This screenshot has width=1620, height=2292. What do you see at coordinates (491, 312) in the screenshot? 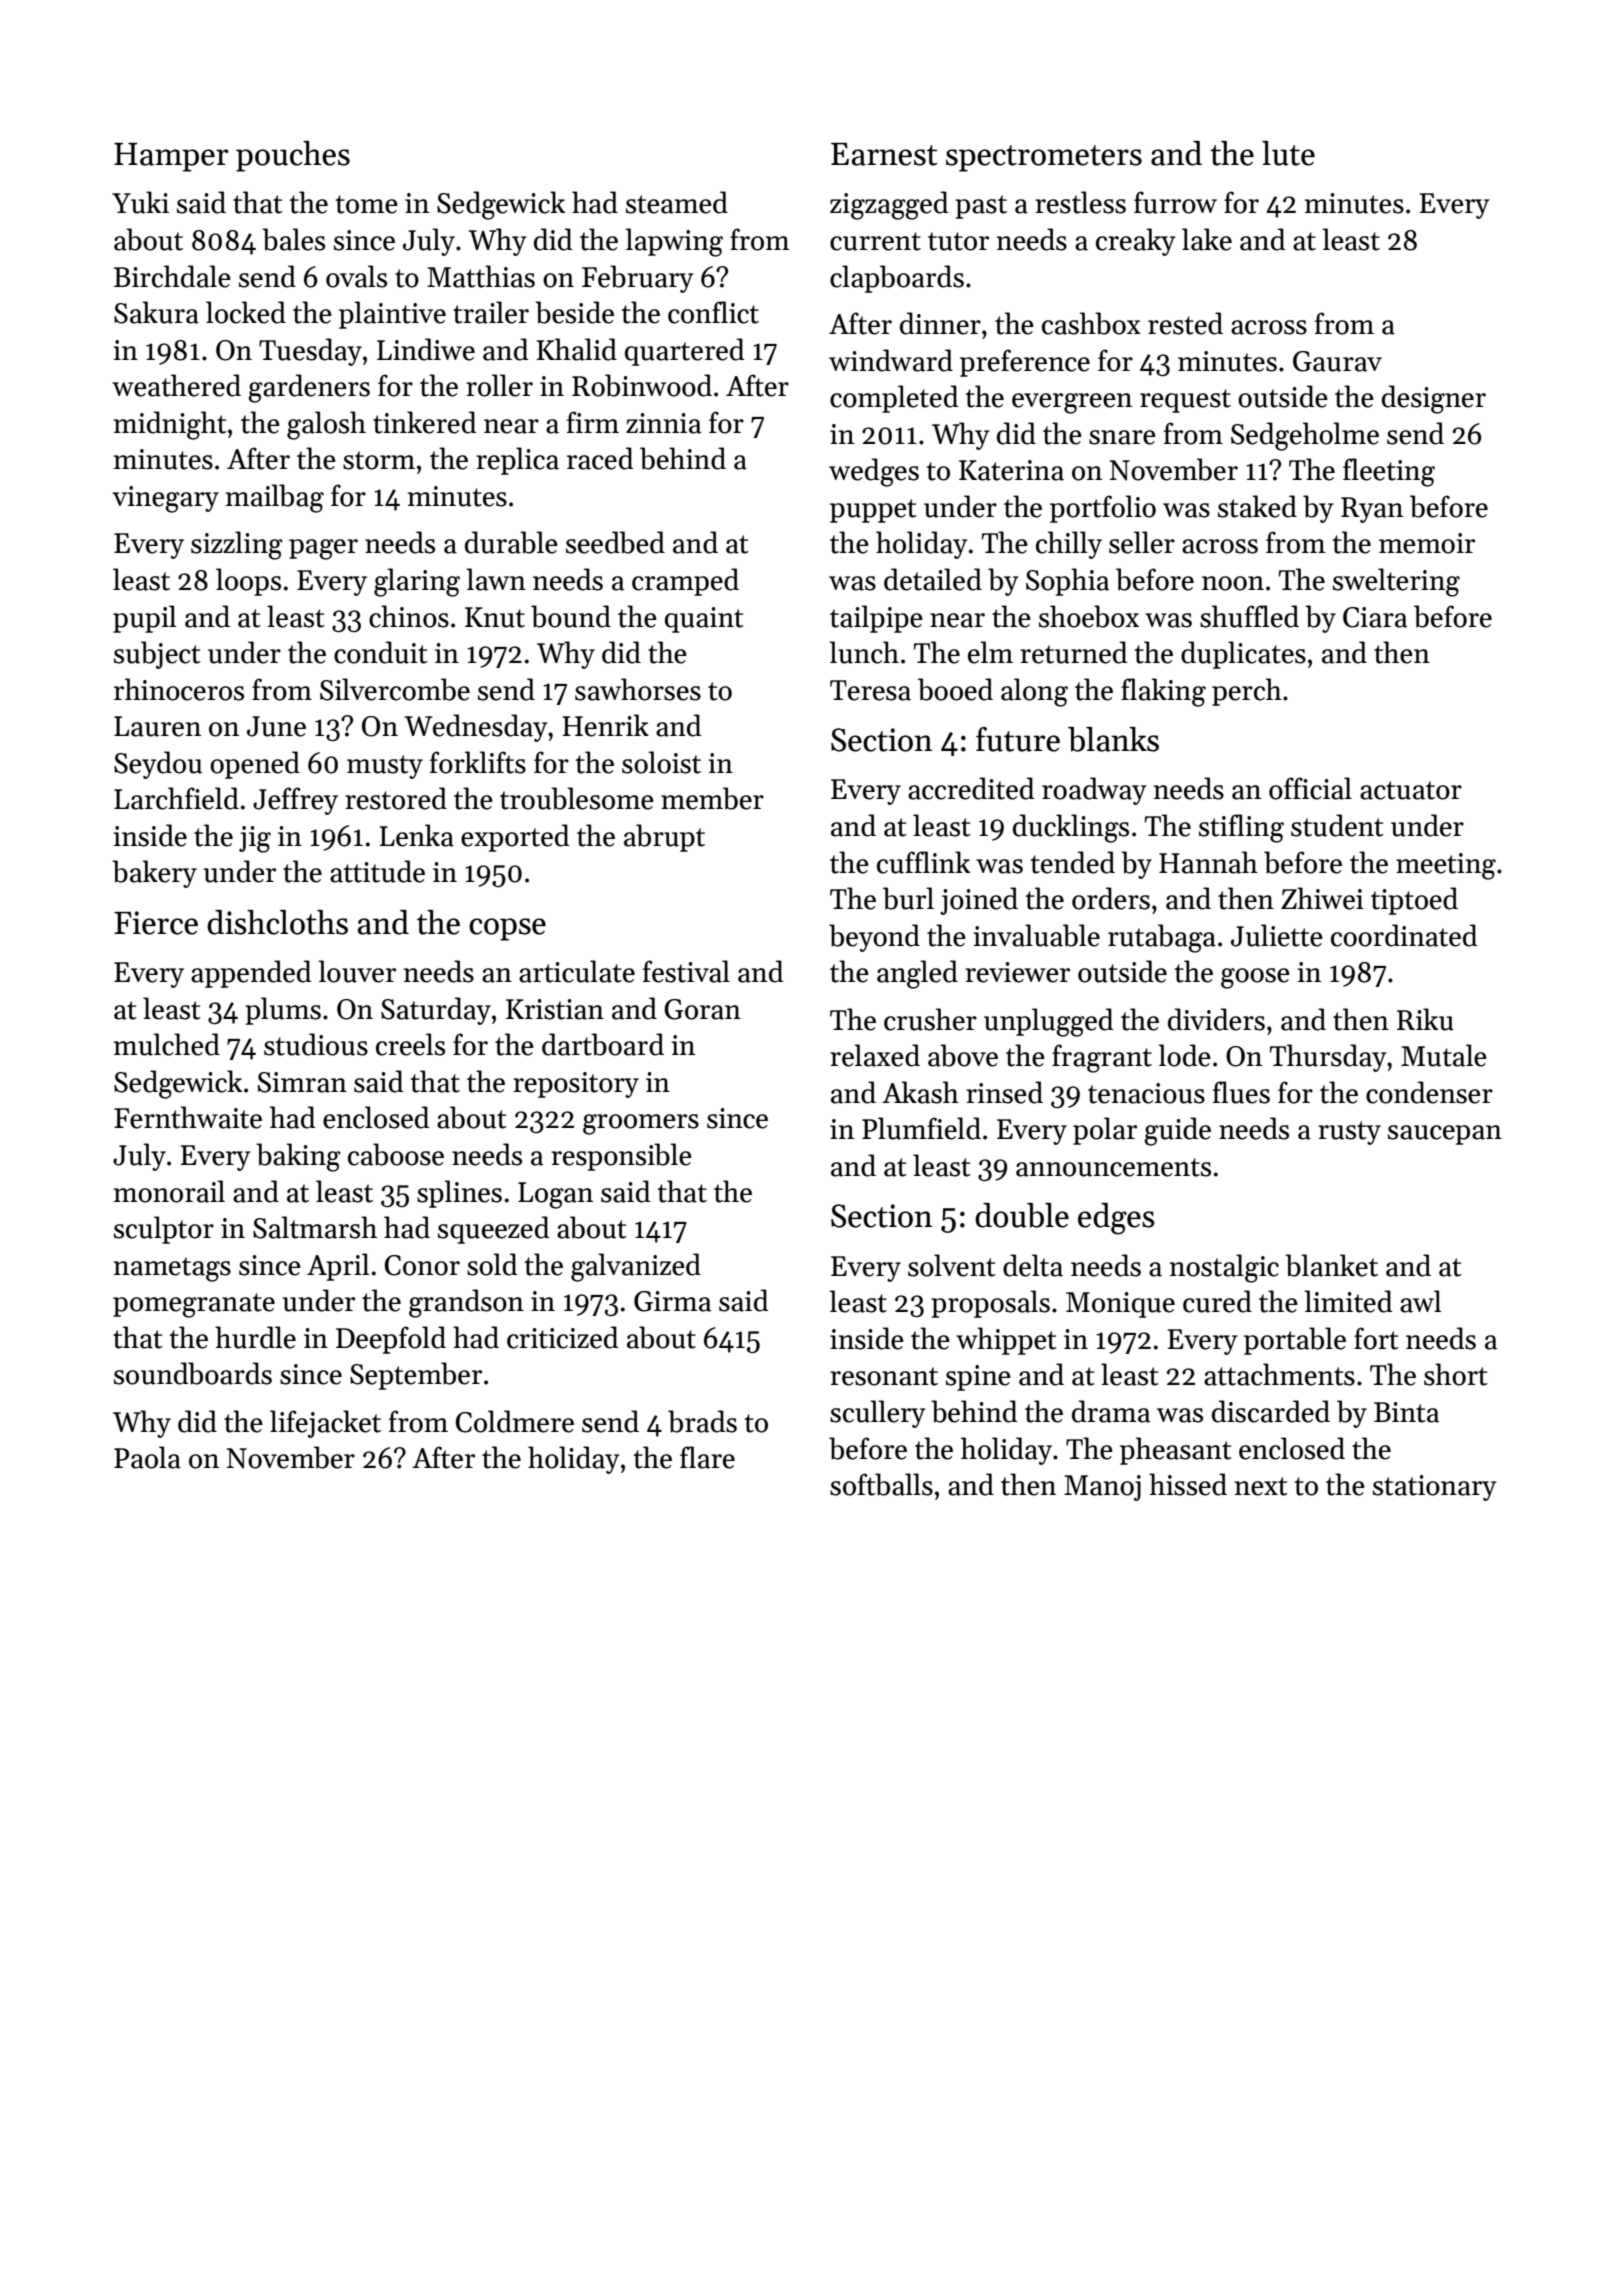
I see `trailer` at bounding box center [491, 312].
